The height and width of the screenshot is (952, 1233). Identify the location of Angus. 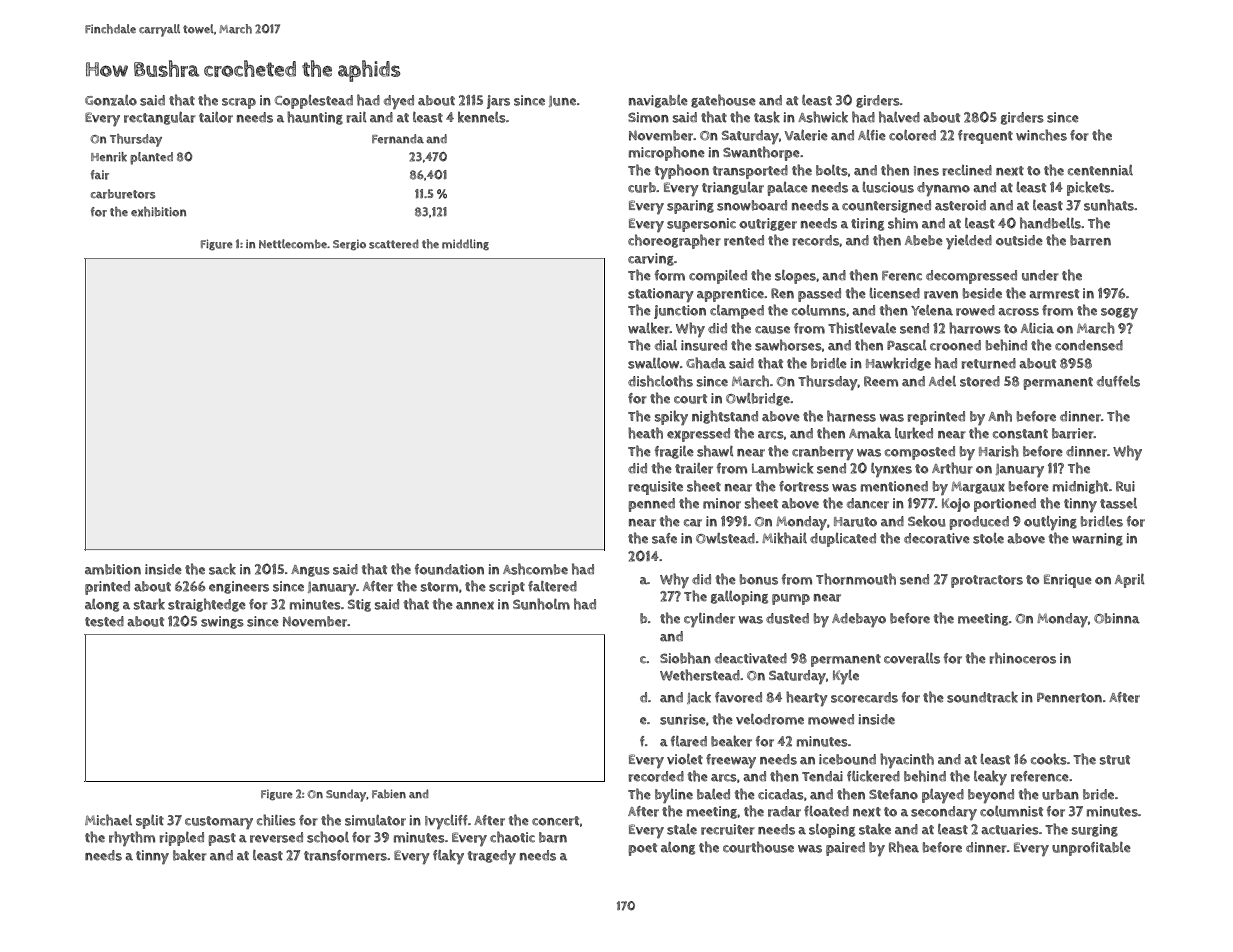
(310, 571).
